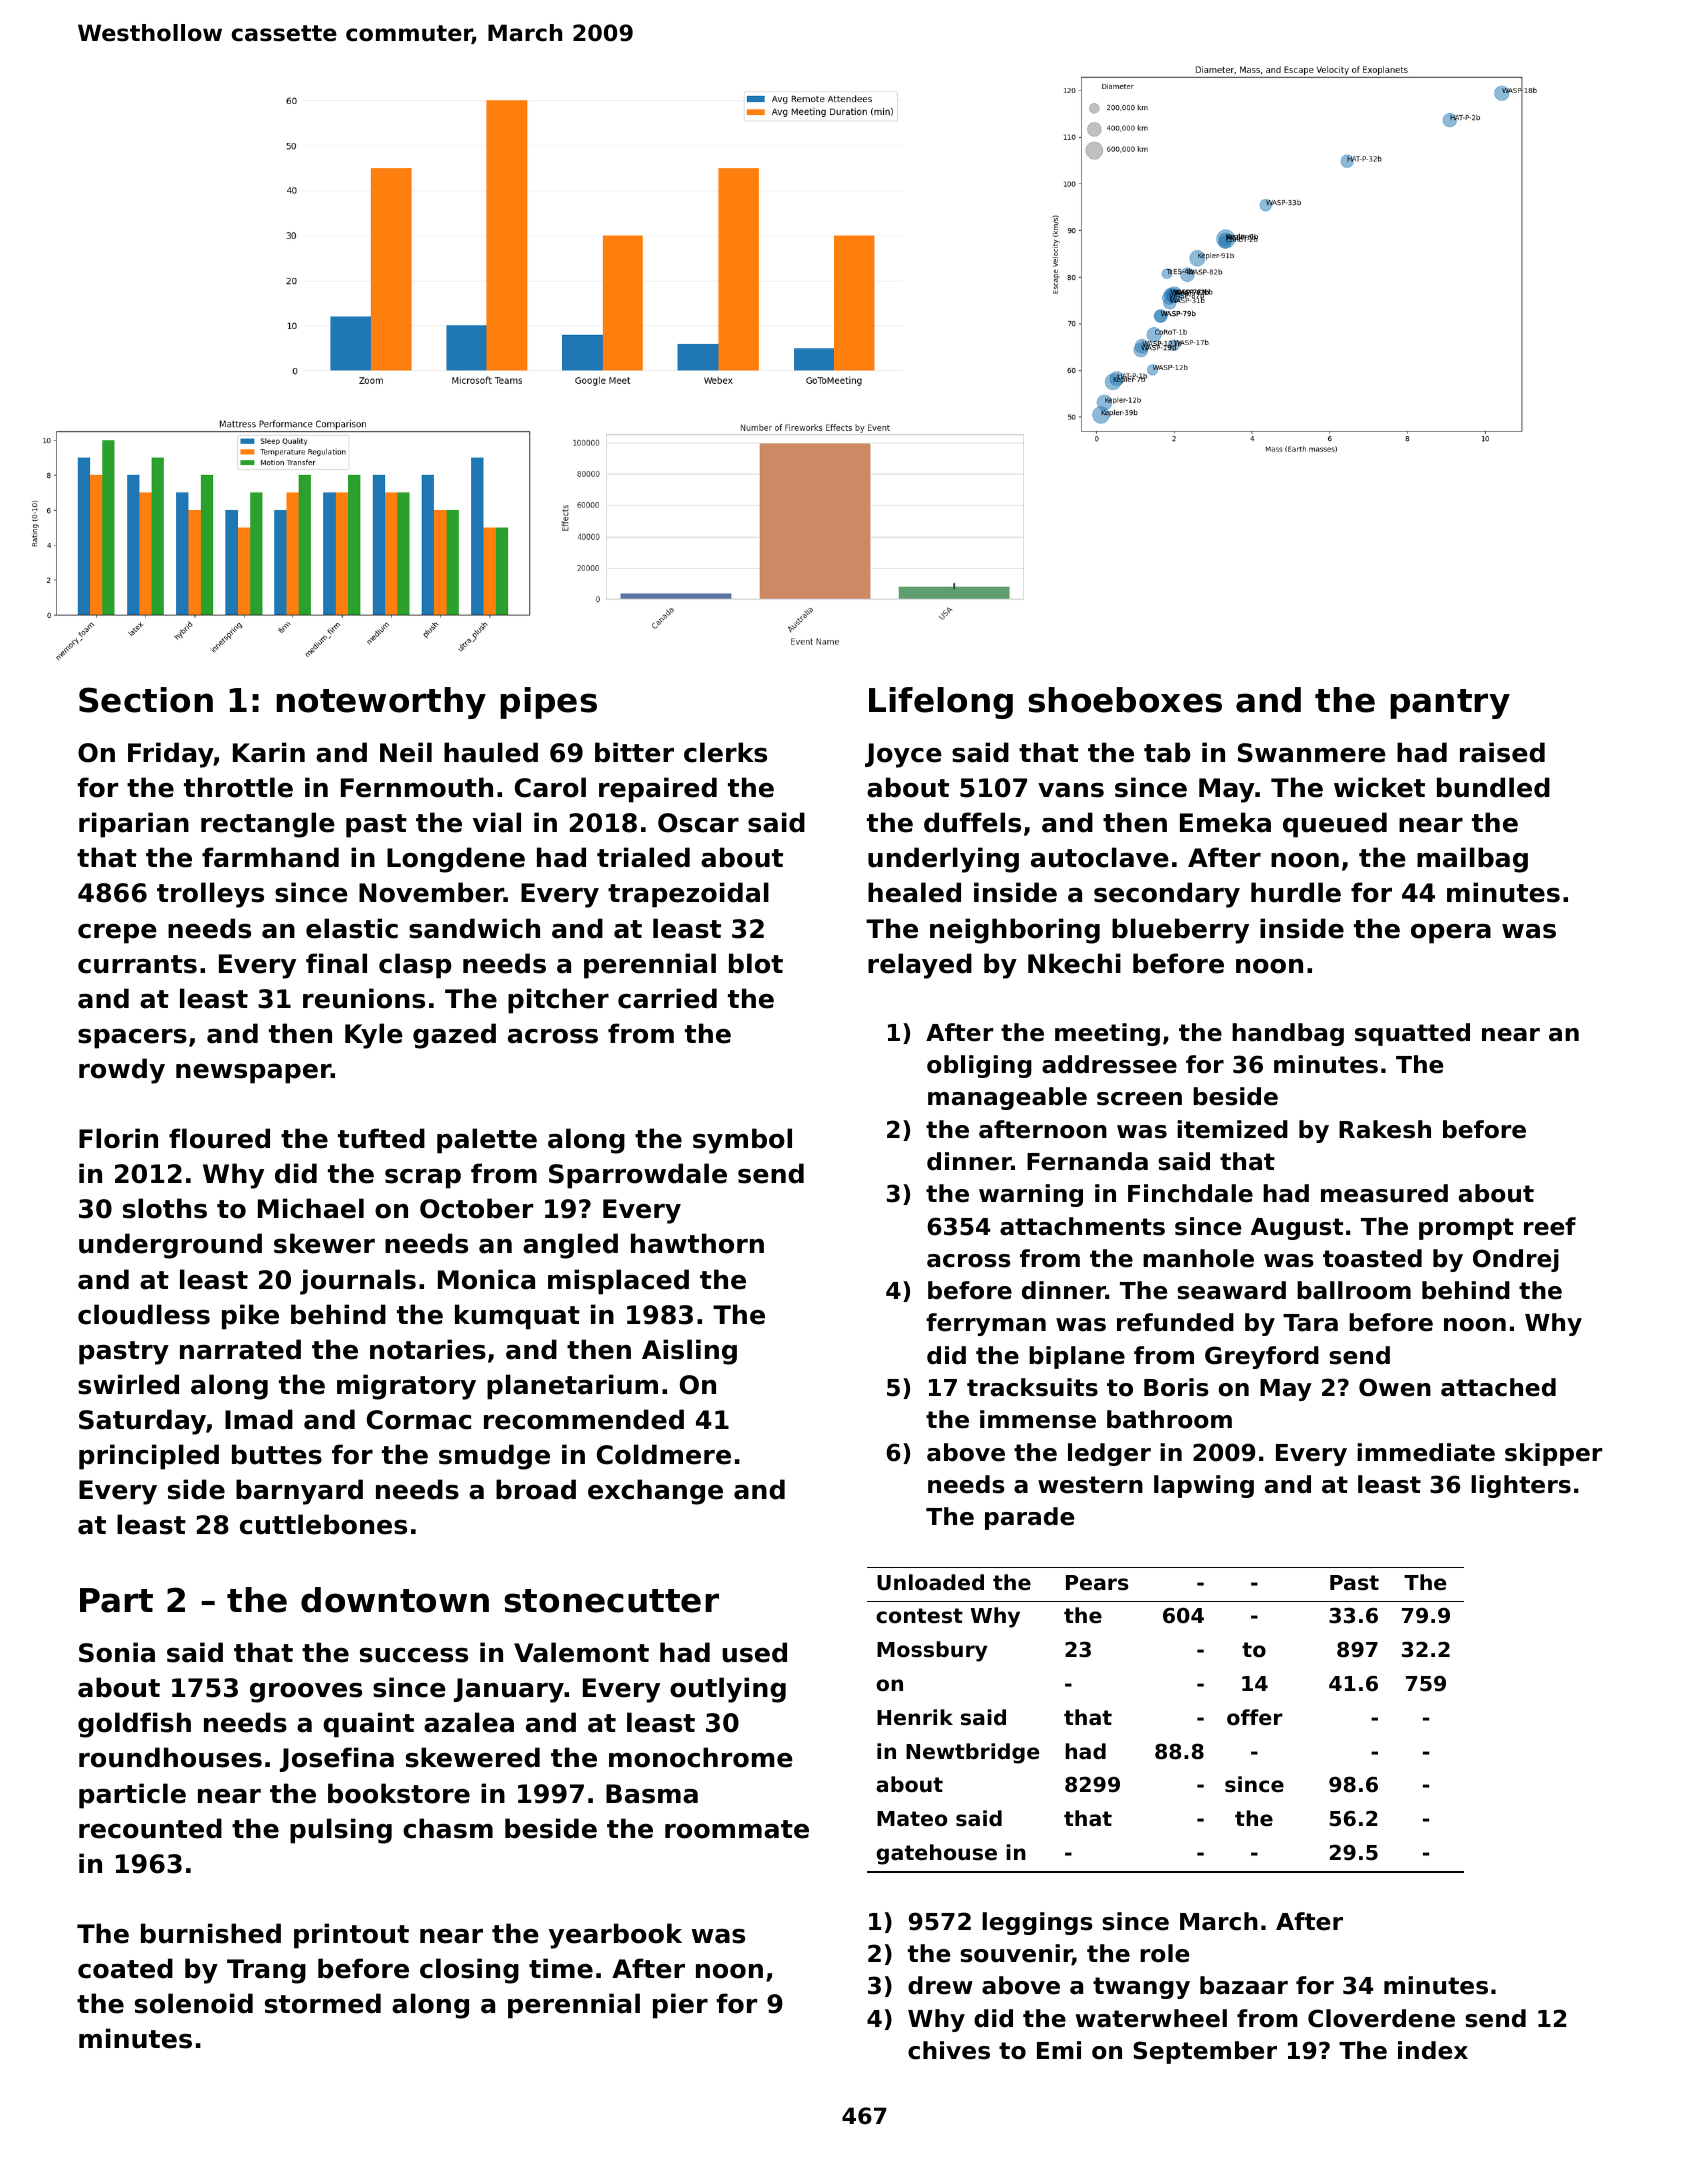  I want to click on gazed, so click(454, 1036).
